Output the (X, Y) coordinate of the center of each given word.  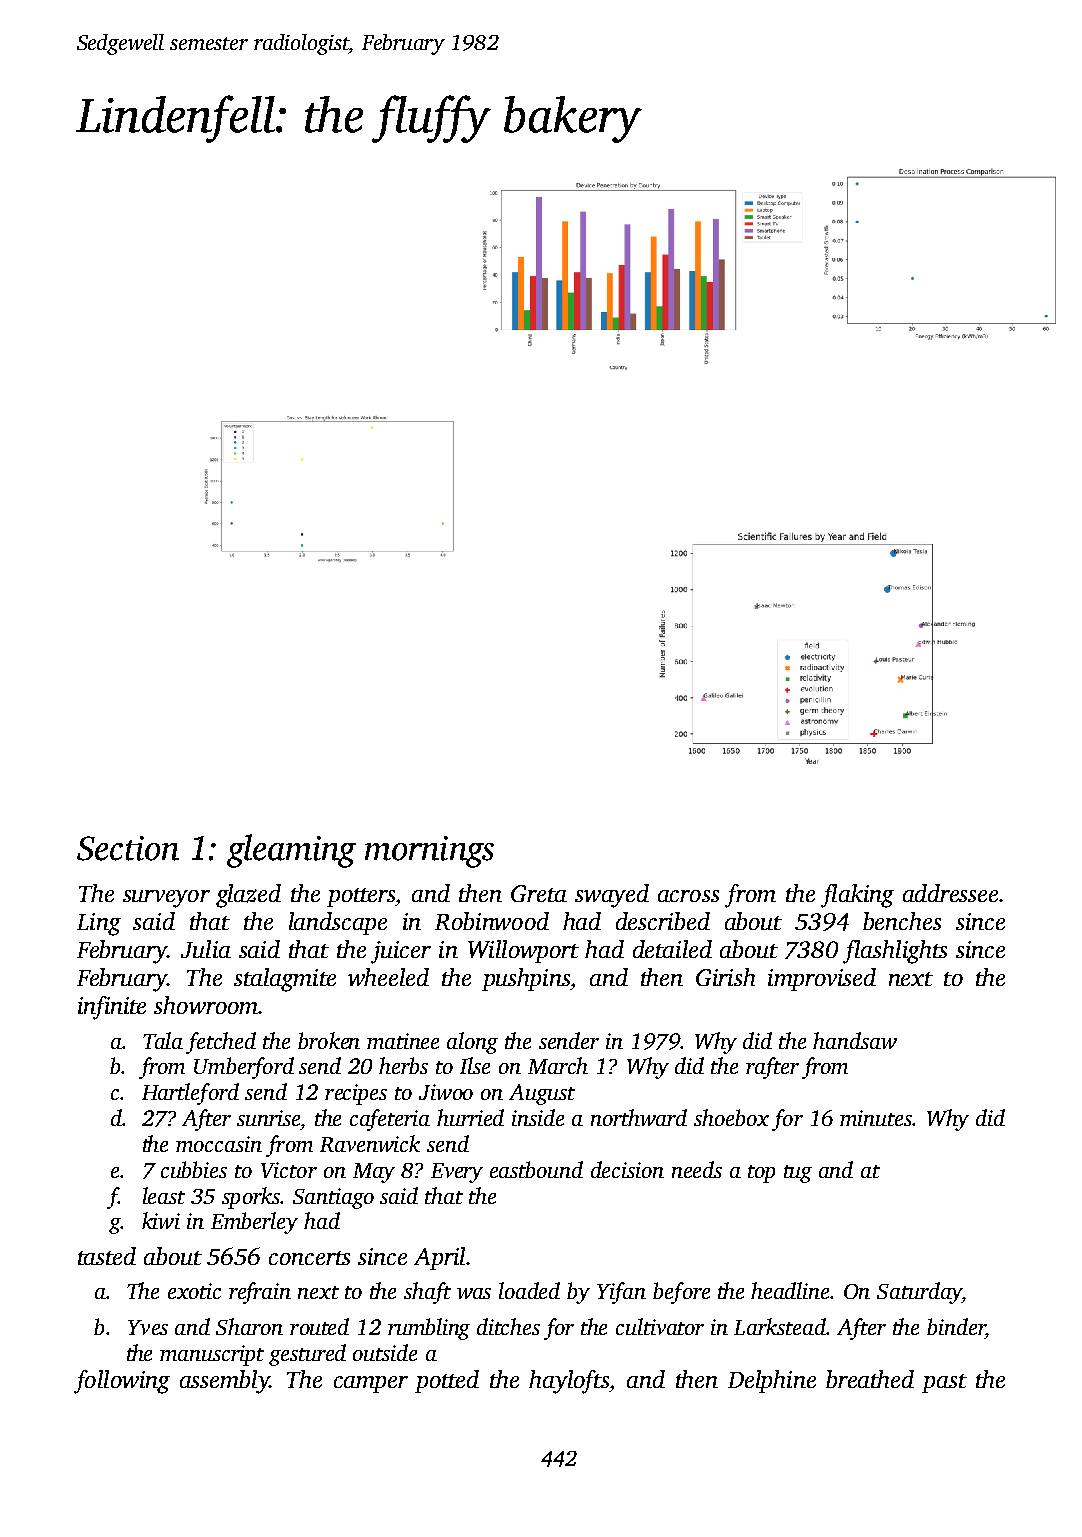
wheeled (388, 977)
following (122, 1382)
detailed (672, 949)
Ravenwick (370, 1143)
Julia (206, 949)
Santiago (333, 1198)
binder (956, 1326)
